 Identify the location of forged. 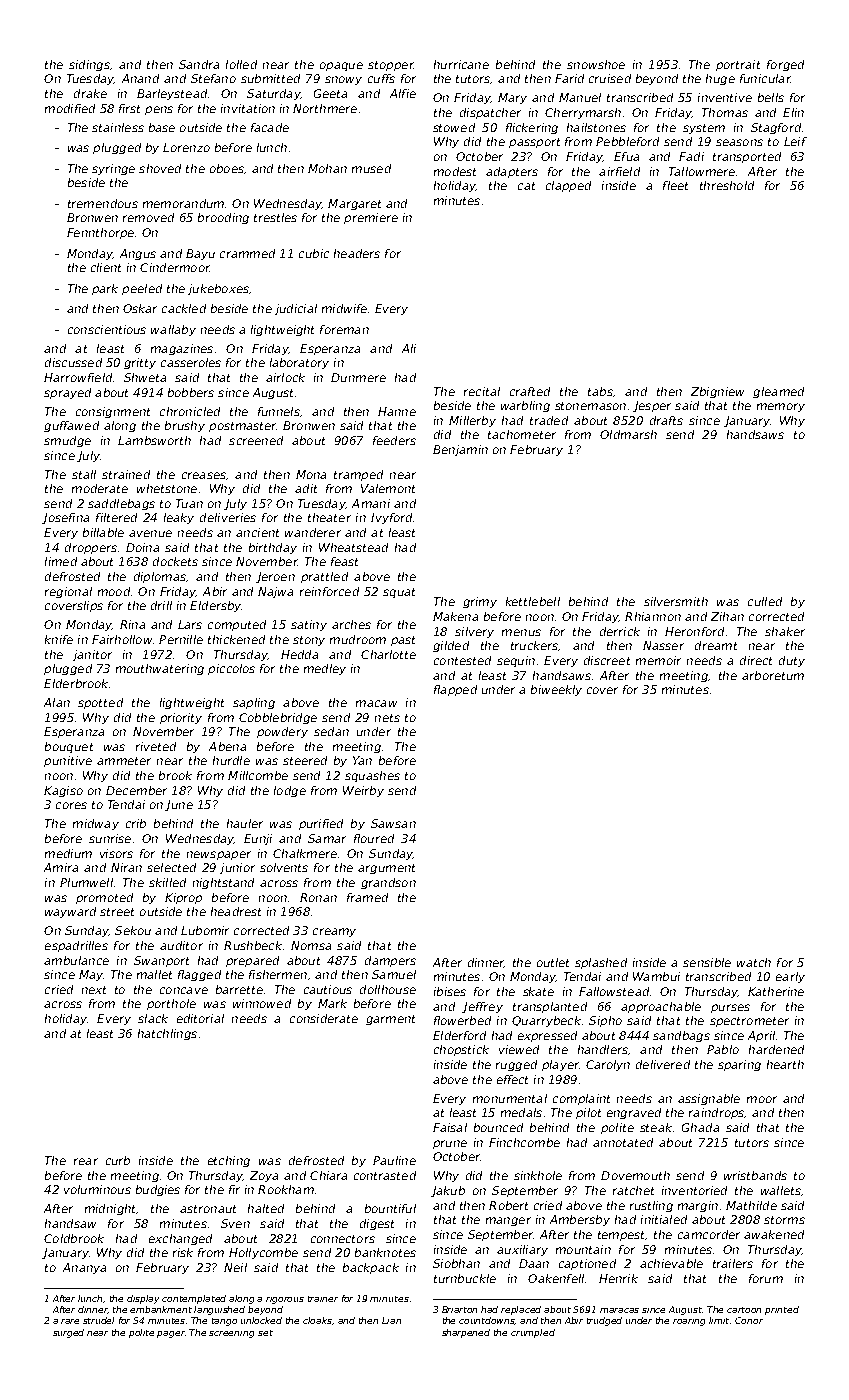
(785, 65).
